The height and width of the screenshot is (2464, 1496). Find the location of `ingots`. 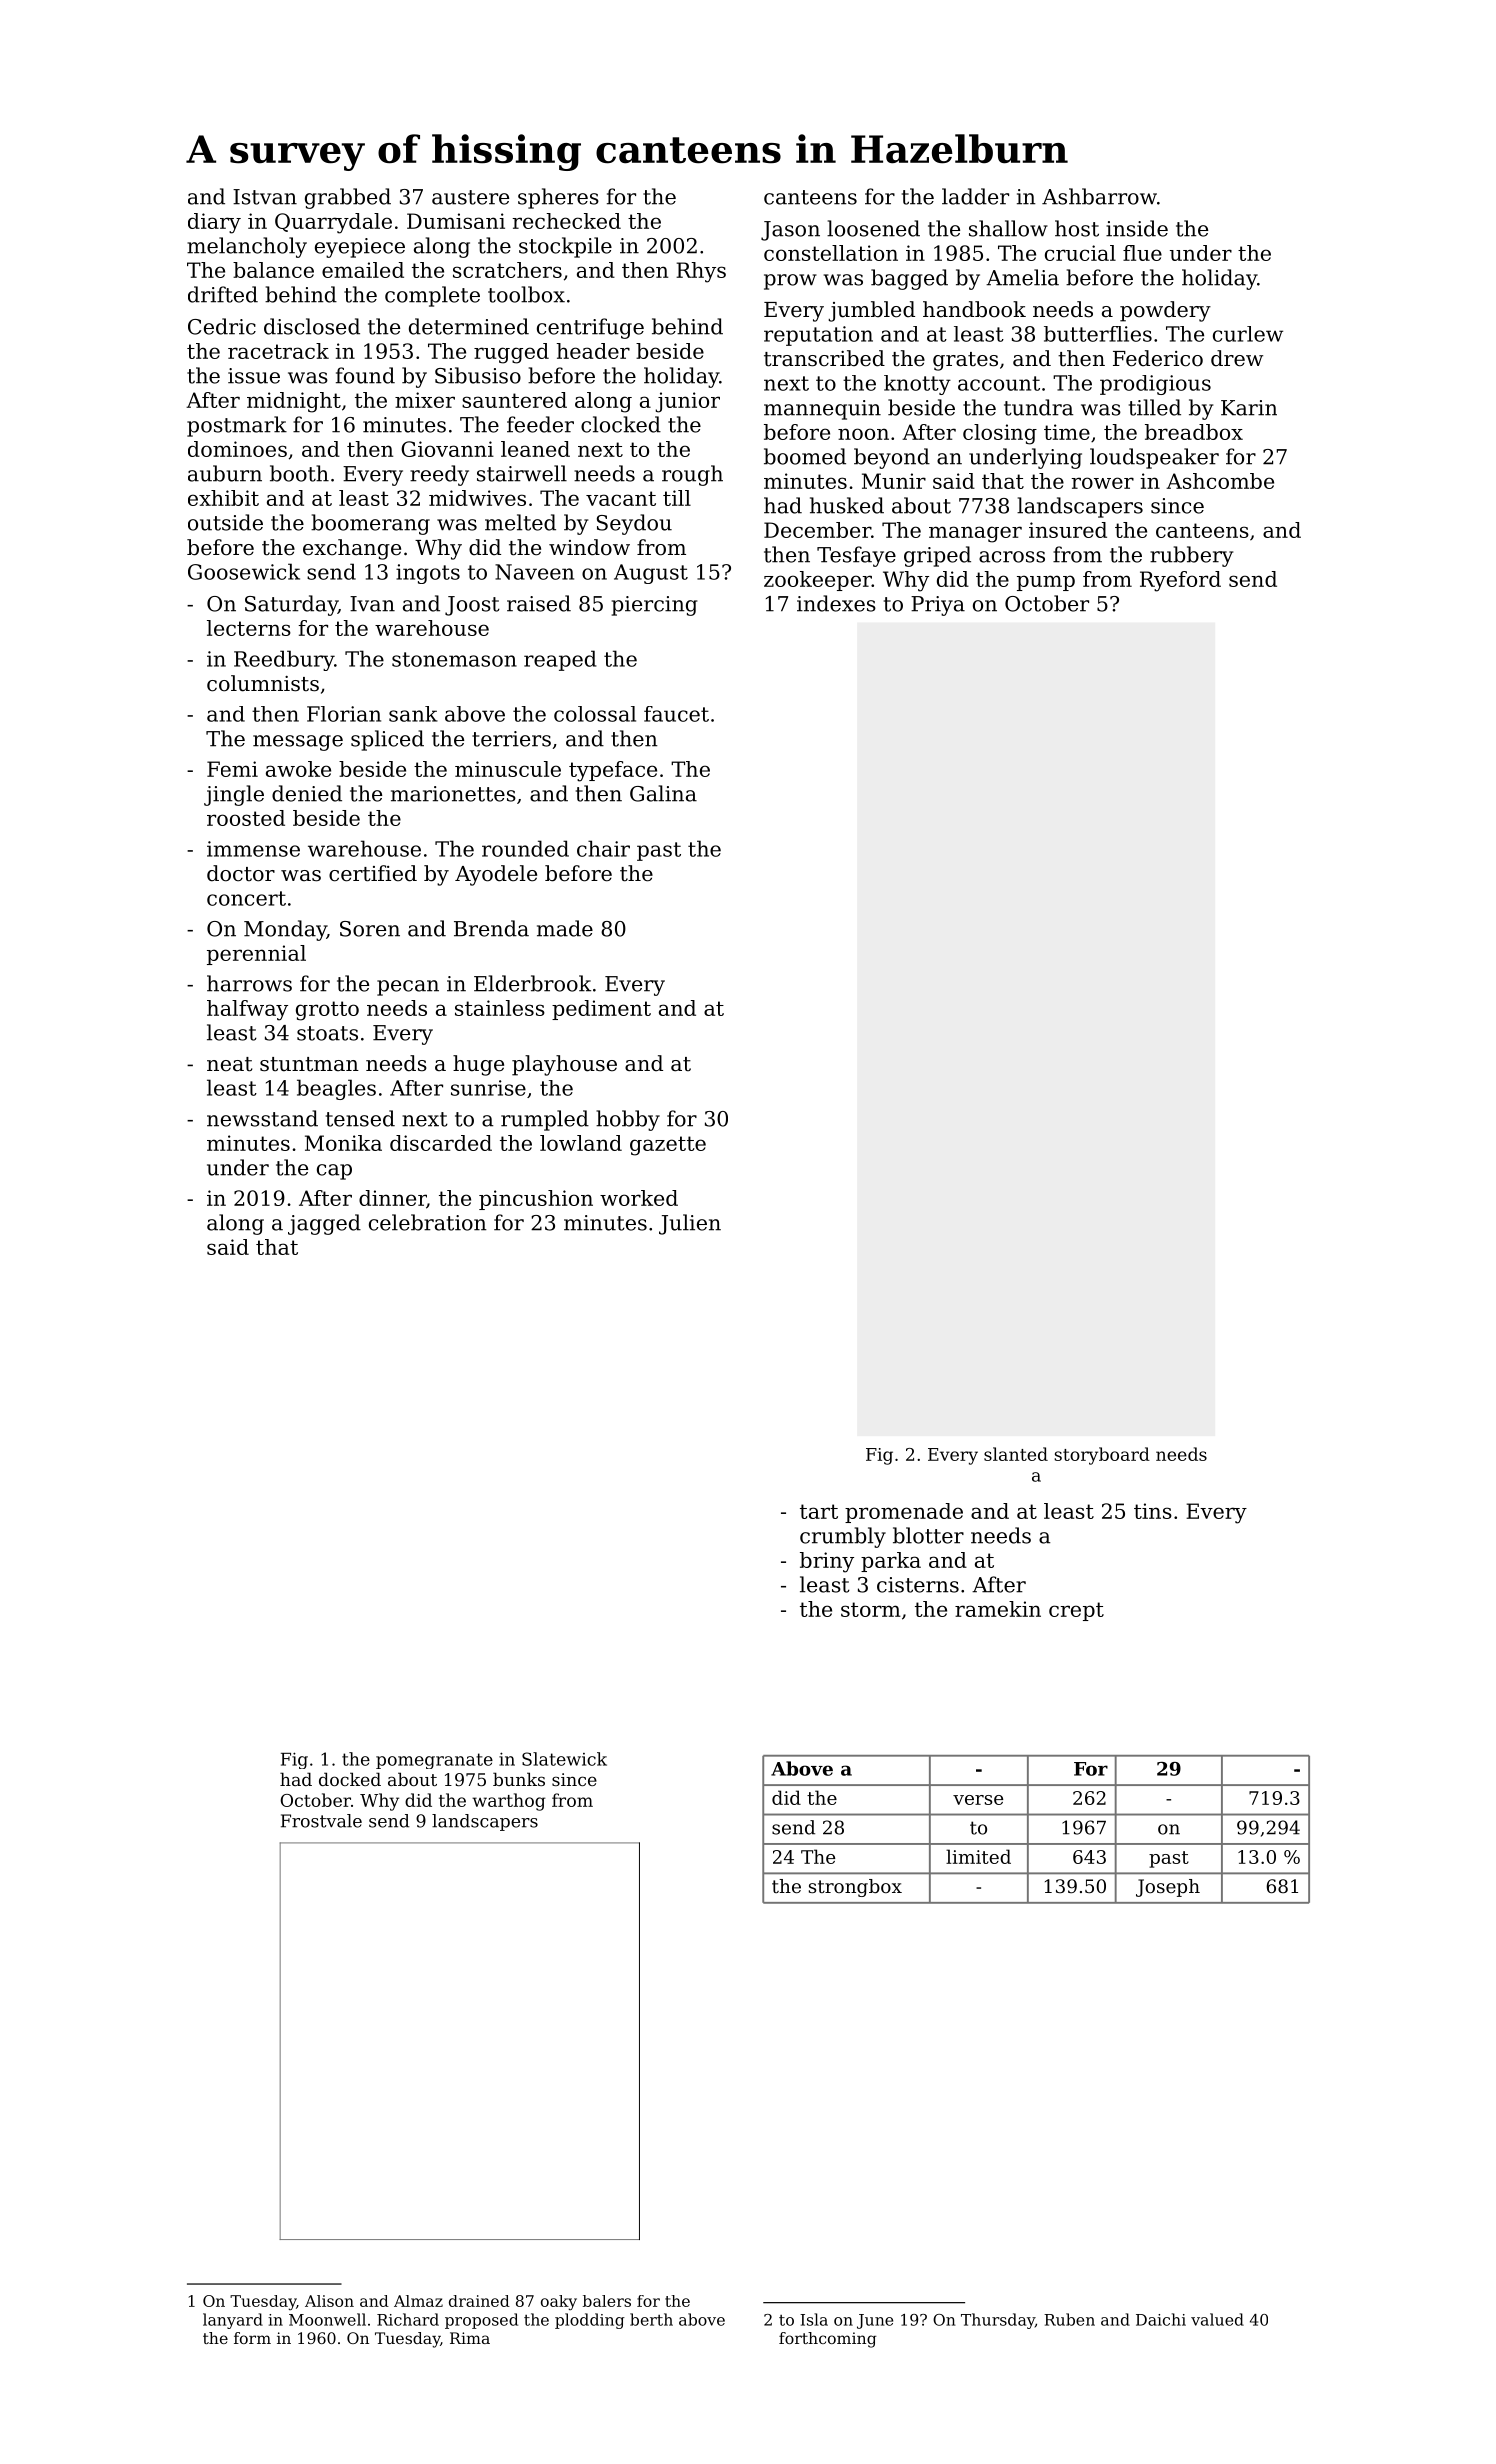

ingots is located at coordinates (428, 574).
